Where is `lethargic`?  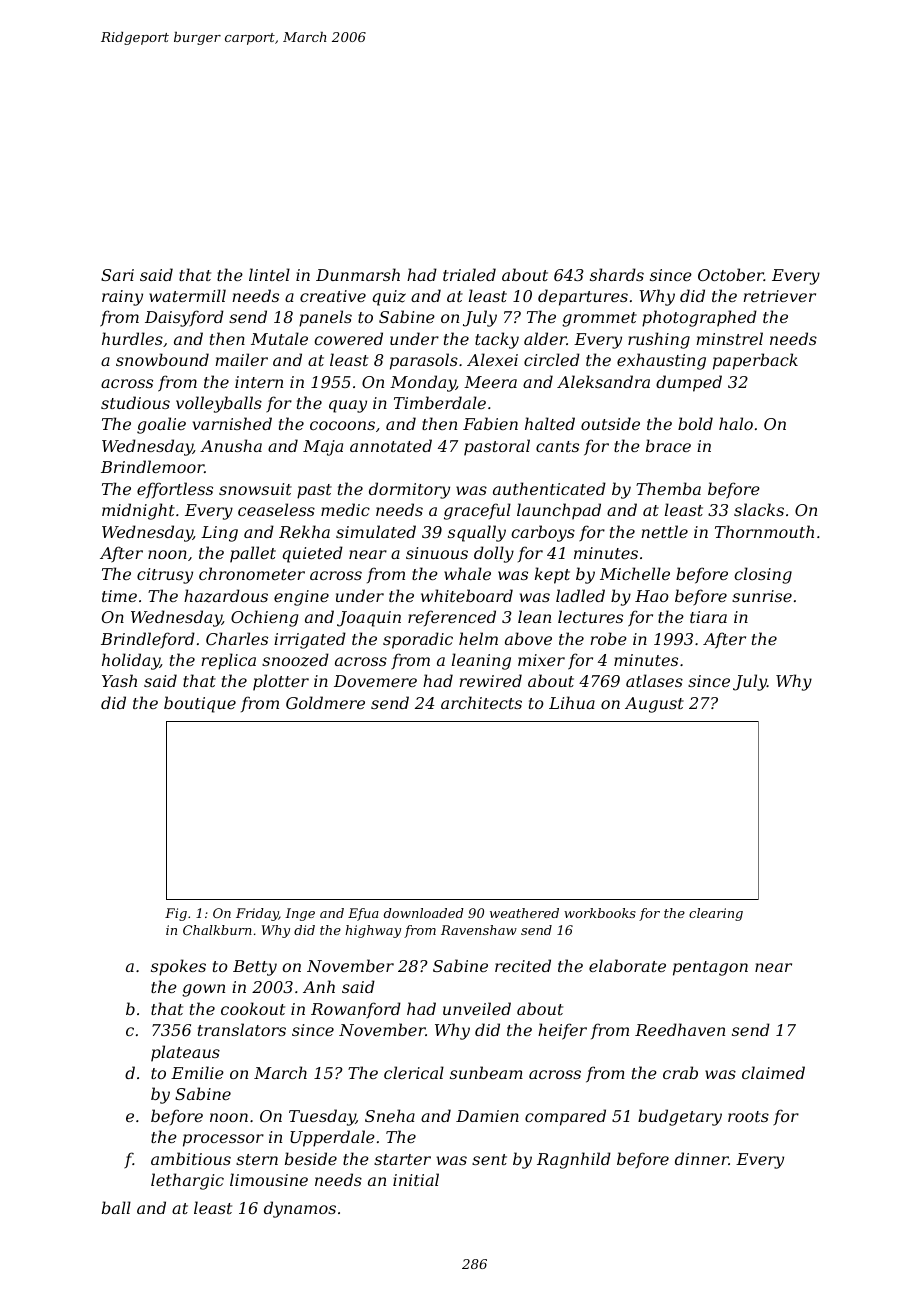 lethargic is located at coordinates (187, 1181).
